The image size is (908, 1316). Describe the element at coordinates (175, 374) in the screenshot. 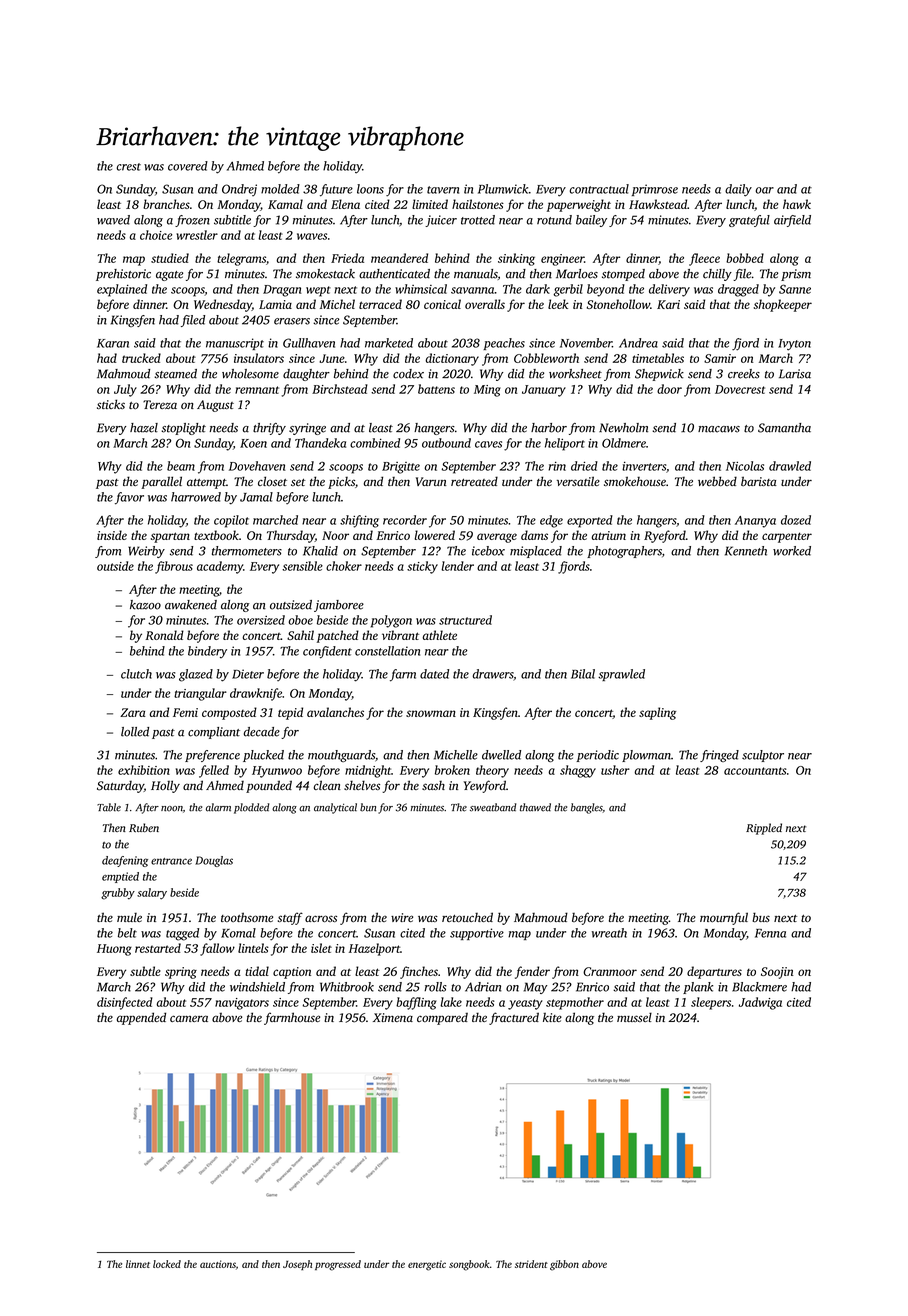

I see `steamed` at that location.
